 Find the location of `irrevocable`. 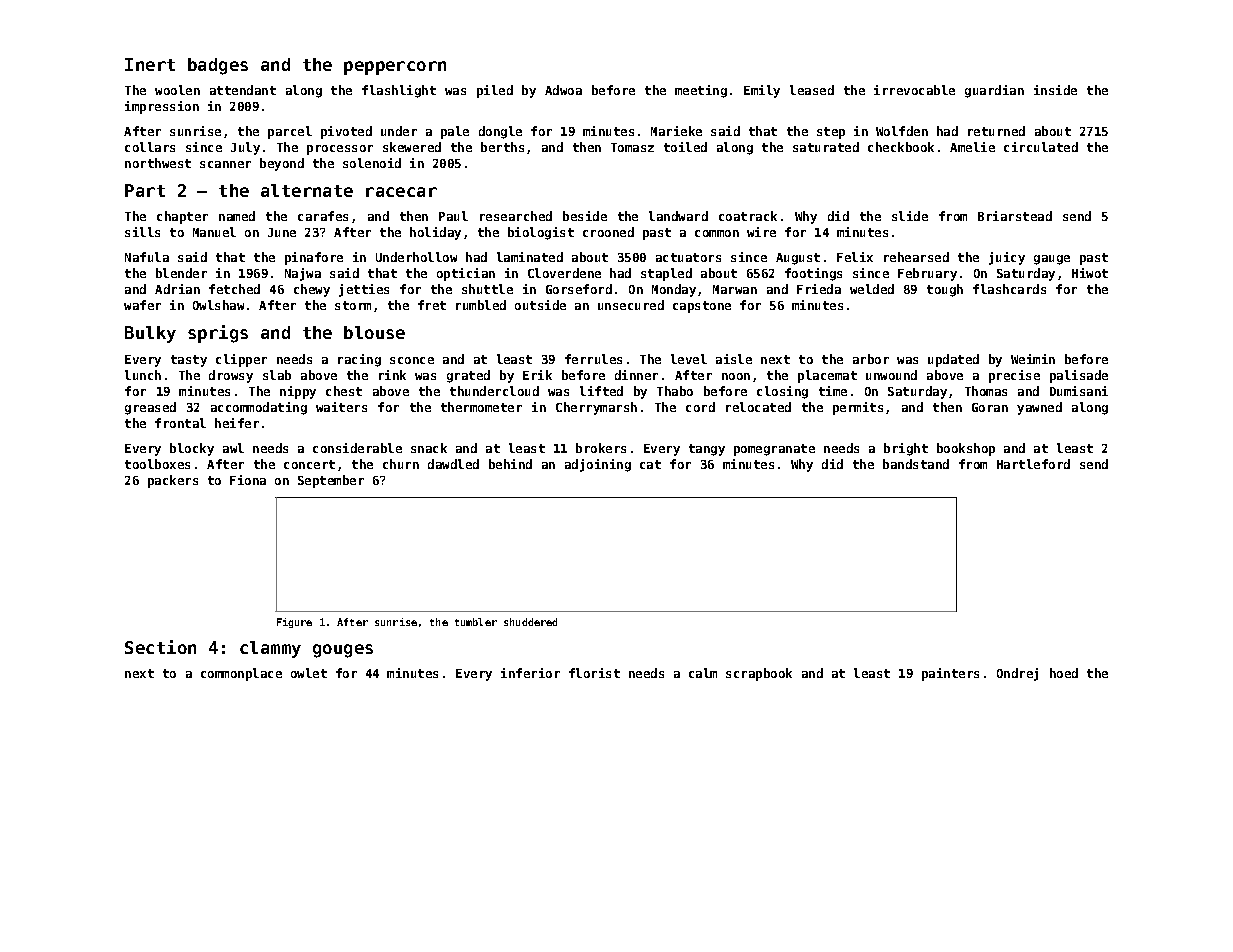

irrevocable is located at coordinates (914, 90).
